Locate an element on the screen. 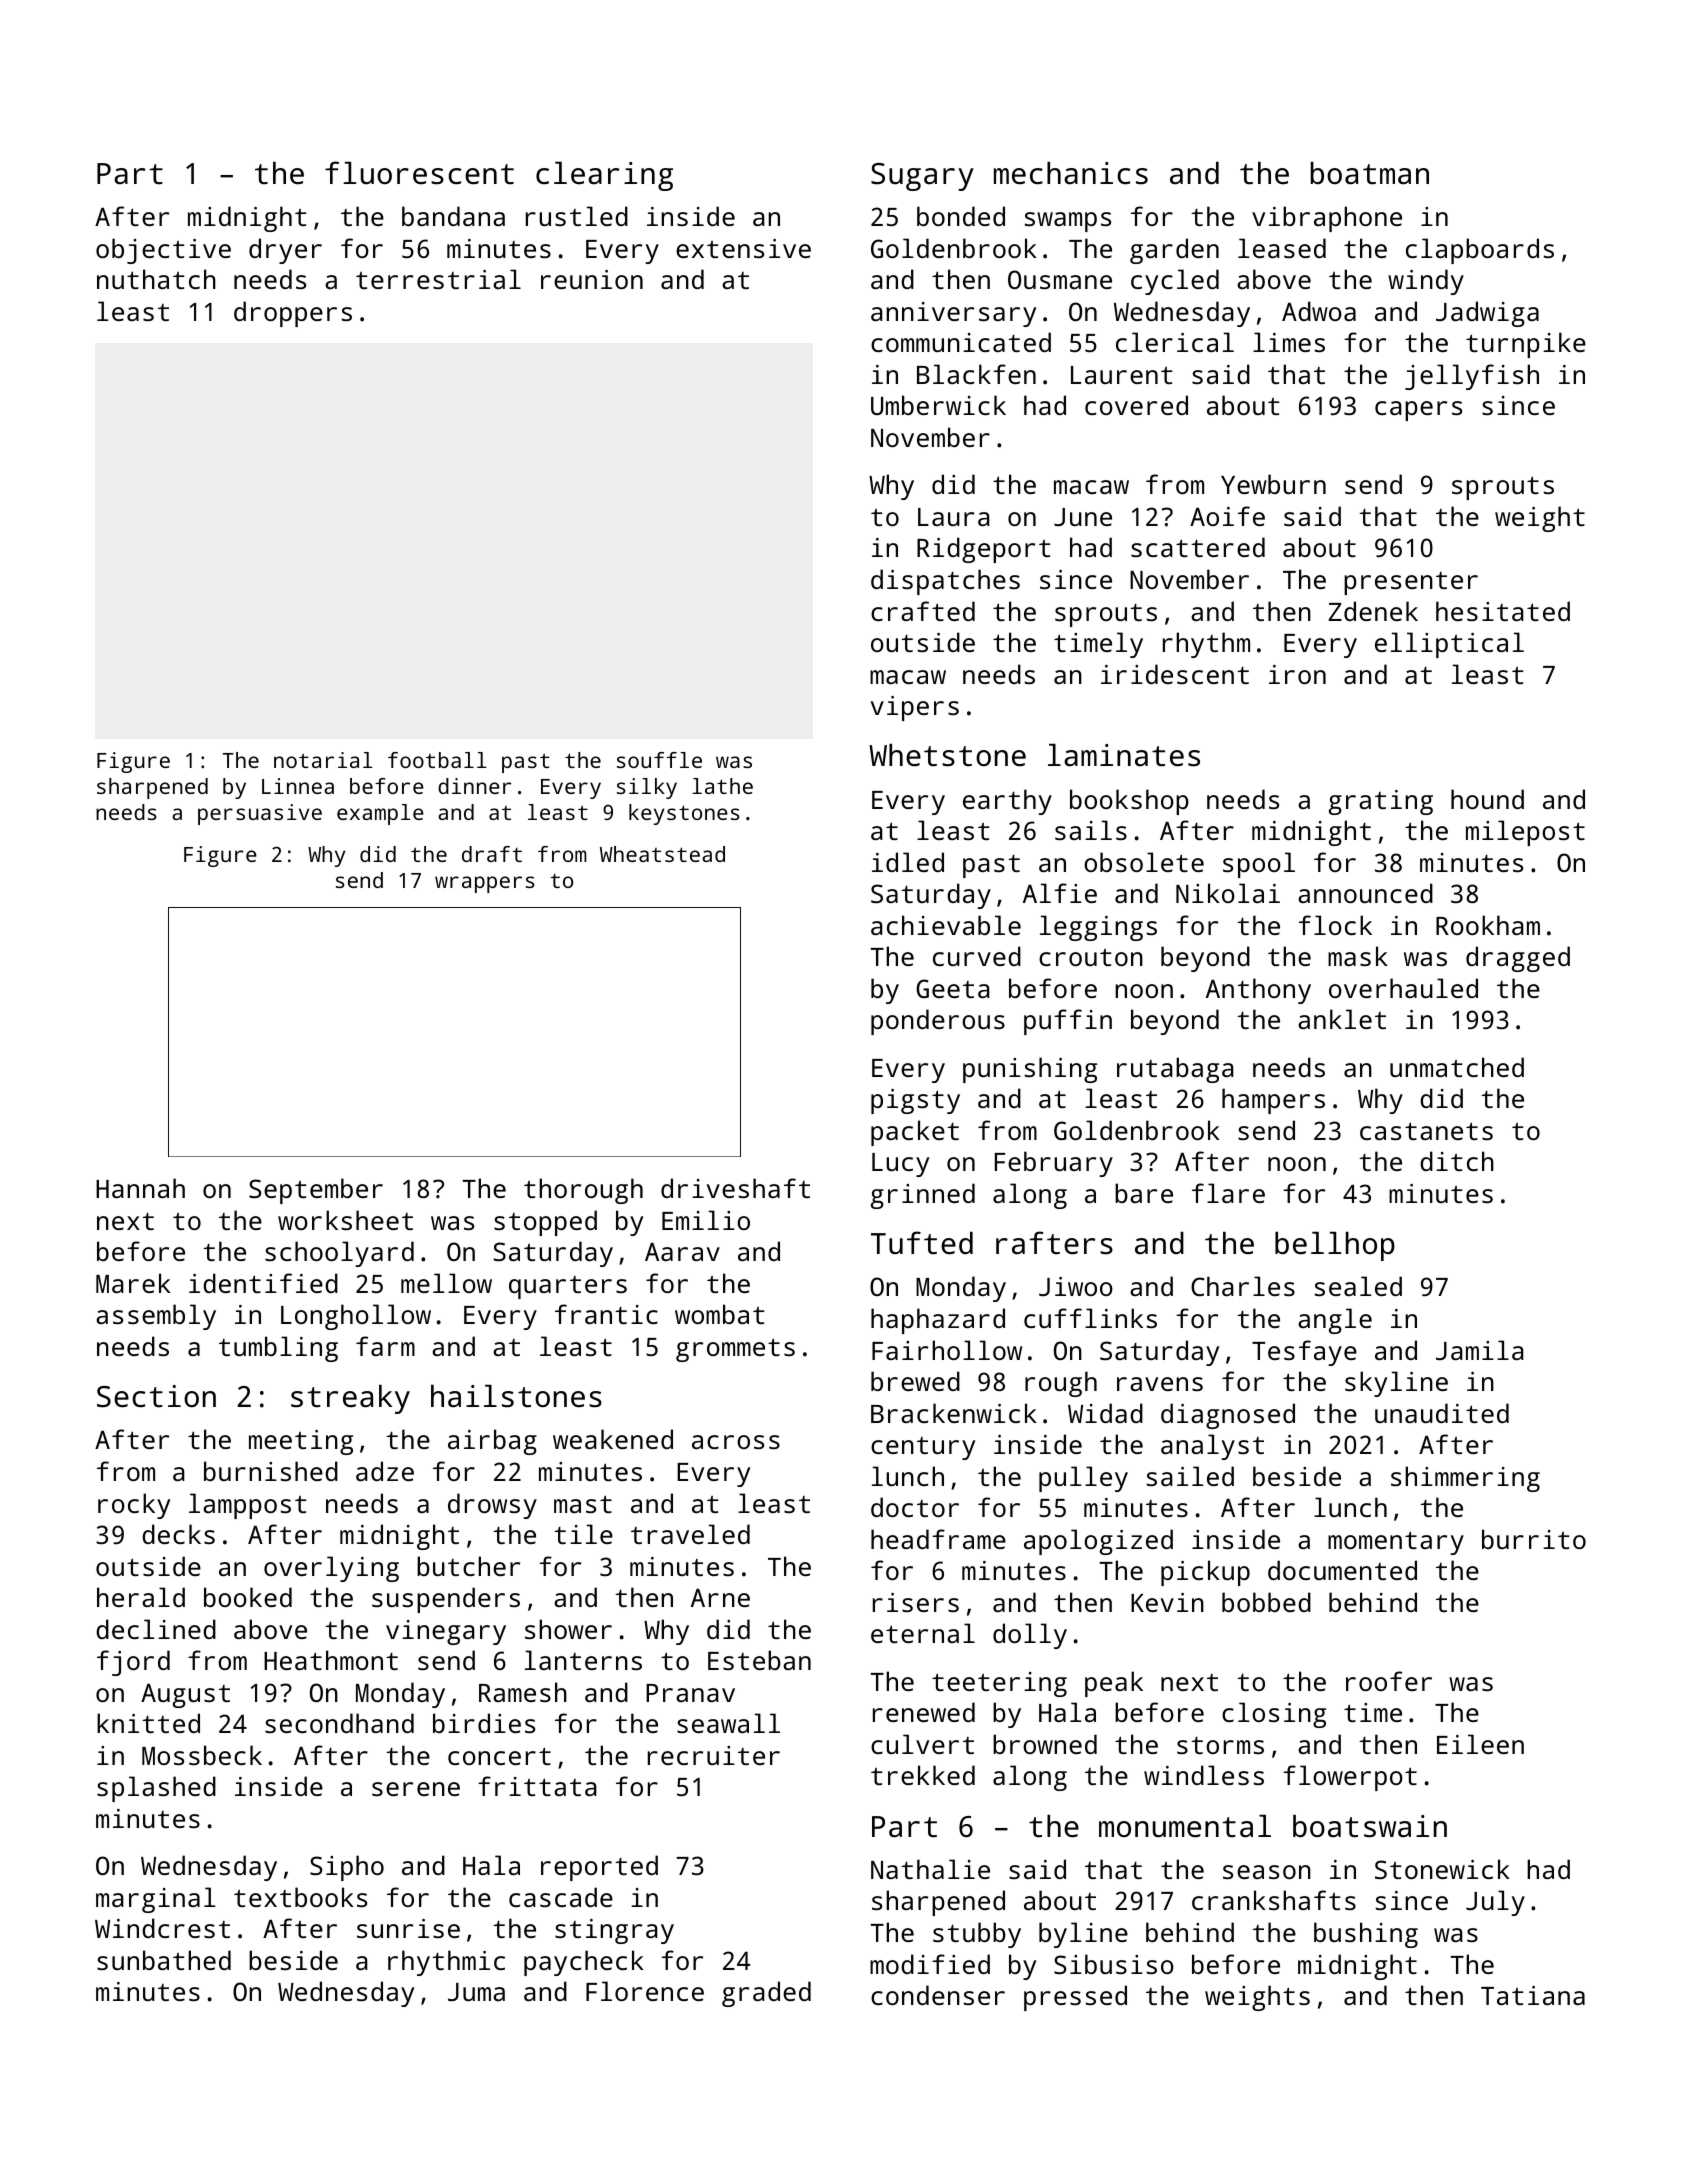 The image size is (1683, 2178). hound is located at coordinates (1487, 799).
